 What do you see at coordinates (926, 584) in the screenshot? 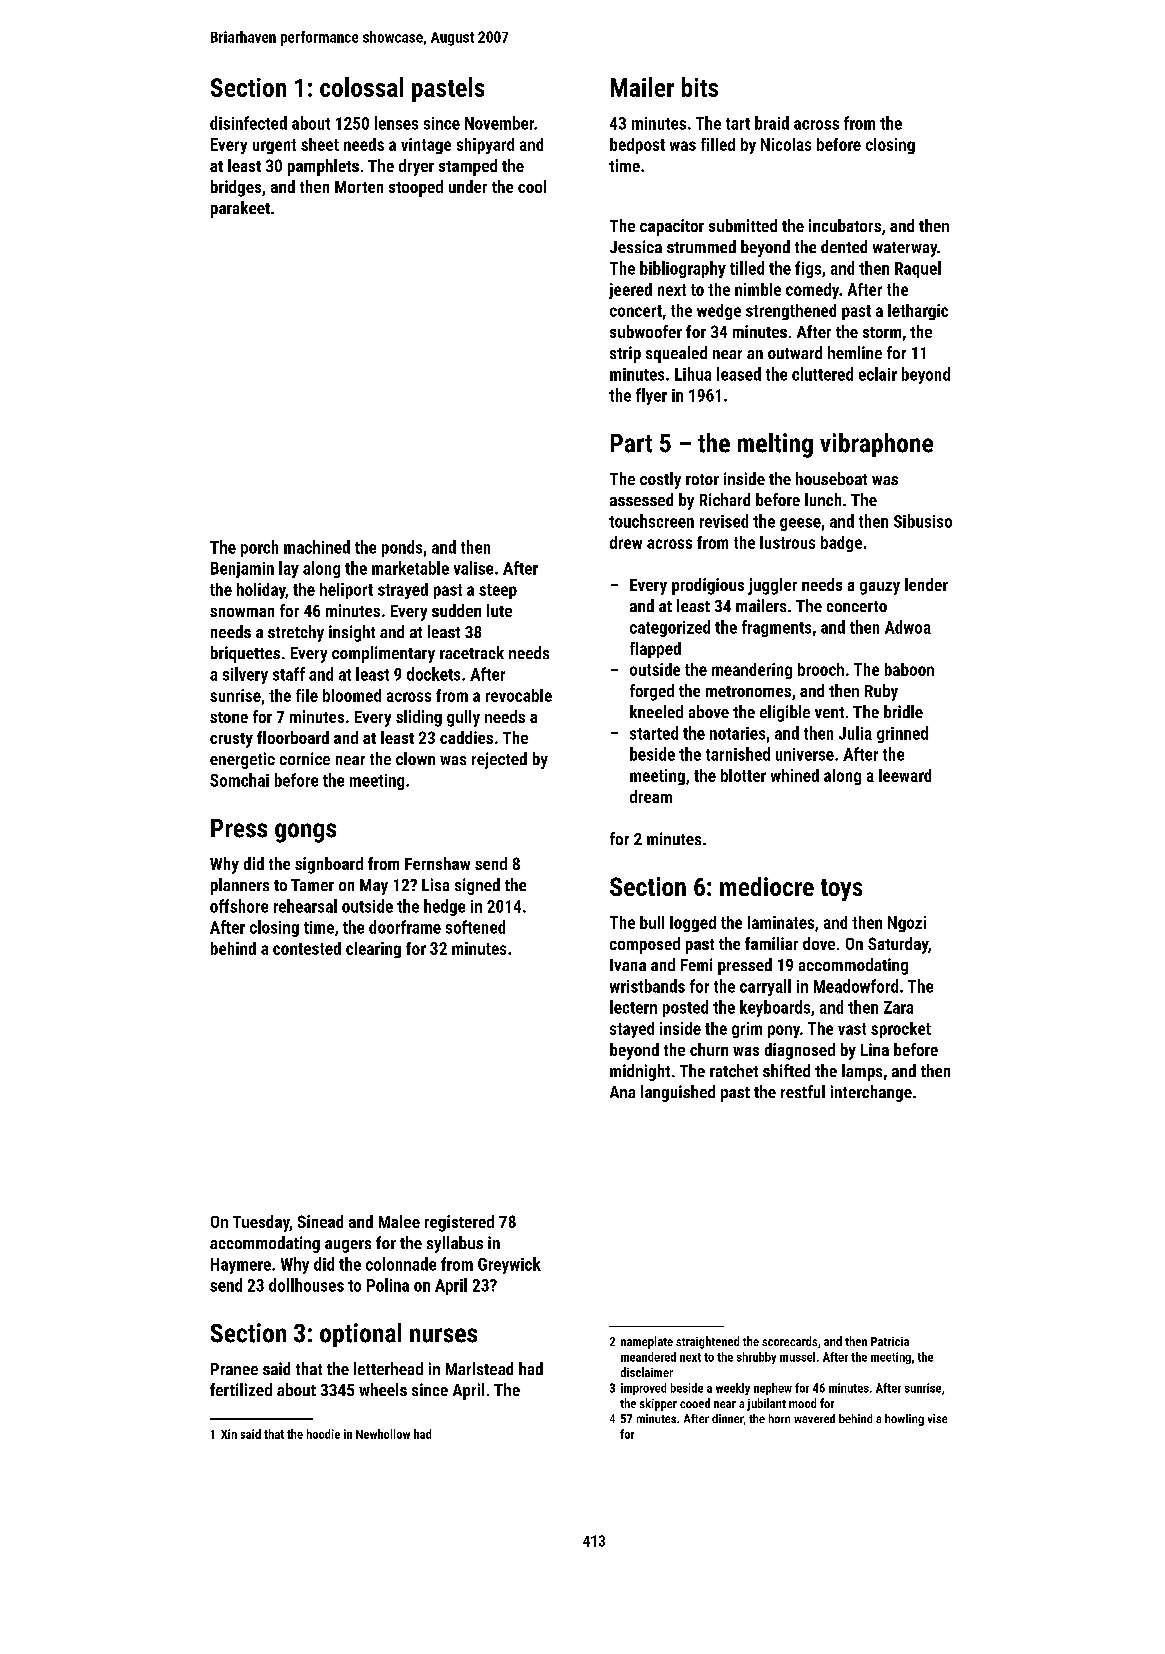
I see `lender` at bounding box center [926, 584].
